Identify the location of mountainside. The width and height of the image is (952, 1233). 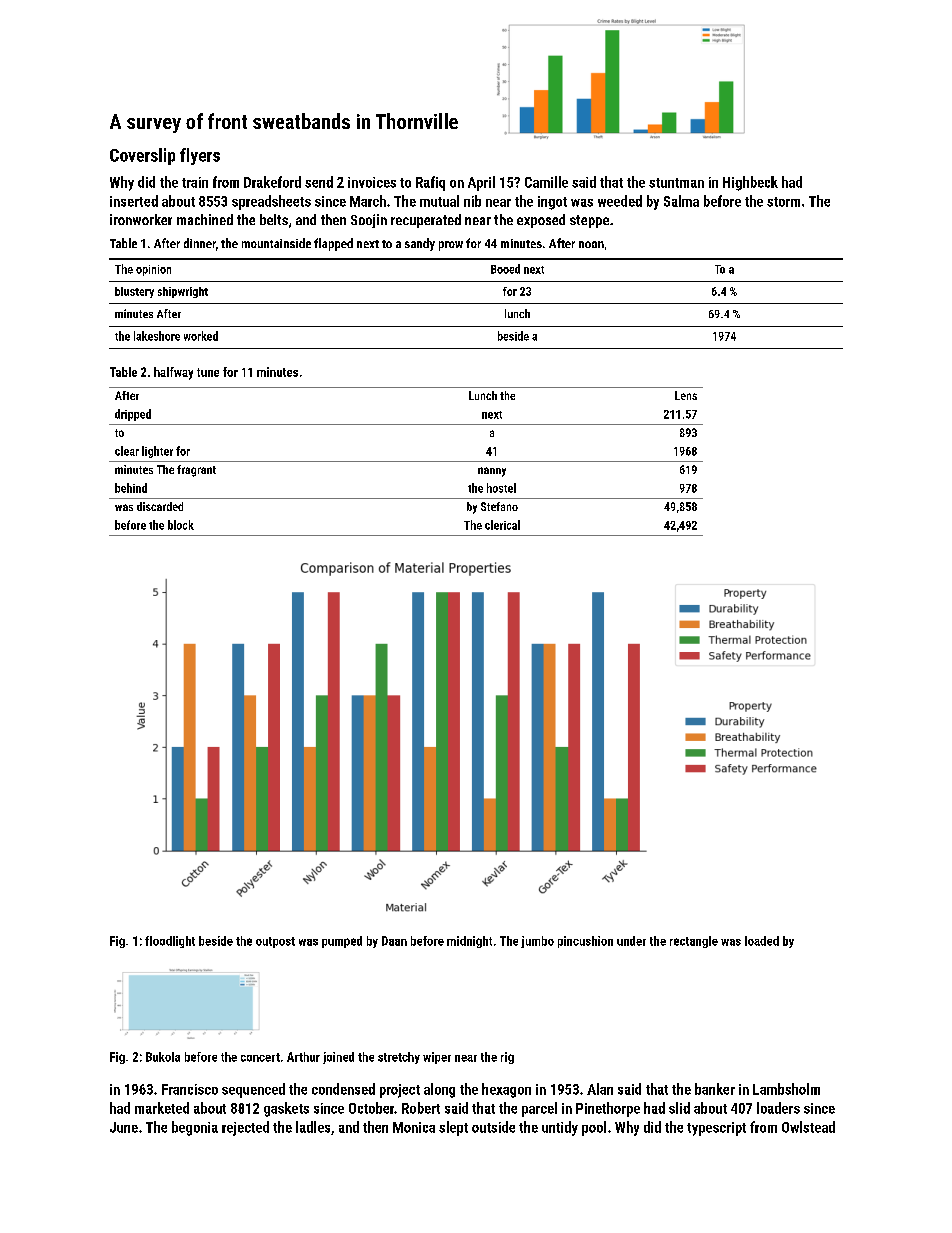
(276, 243).
